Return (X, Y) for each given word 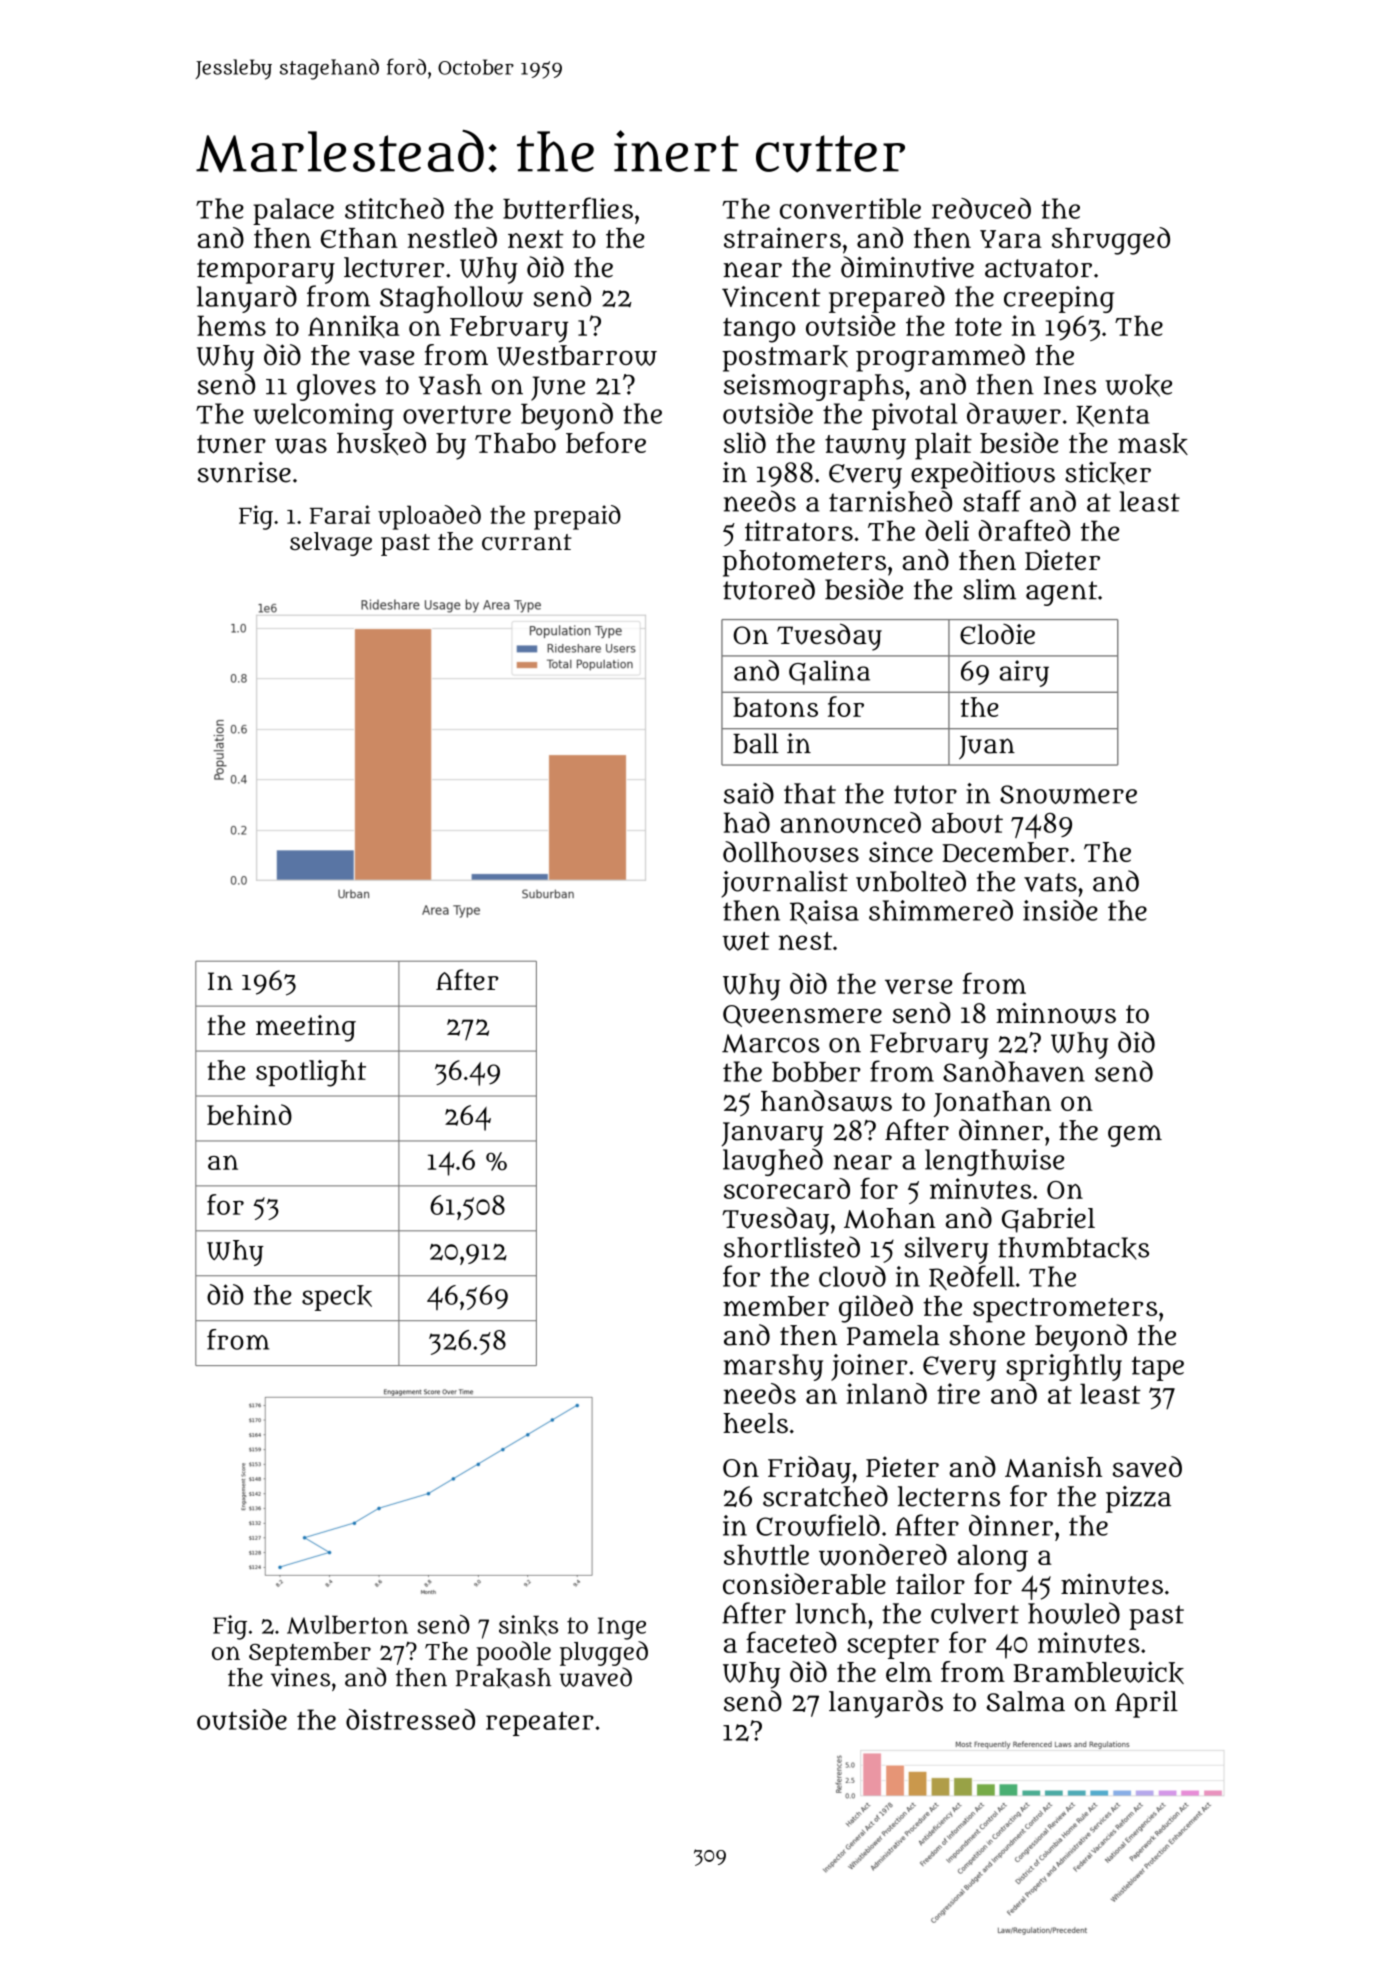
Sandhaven (1014, 1071)
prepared (887, 299)
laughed (773, 1162)
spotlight (311, 1073)
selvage (331, 544)
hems (231, 325)
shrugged (1111, 241)
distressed (410, 1719)
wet (745, 941)
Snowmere (1068, 794)
